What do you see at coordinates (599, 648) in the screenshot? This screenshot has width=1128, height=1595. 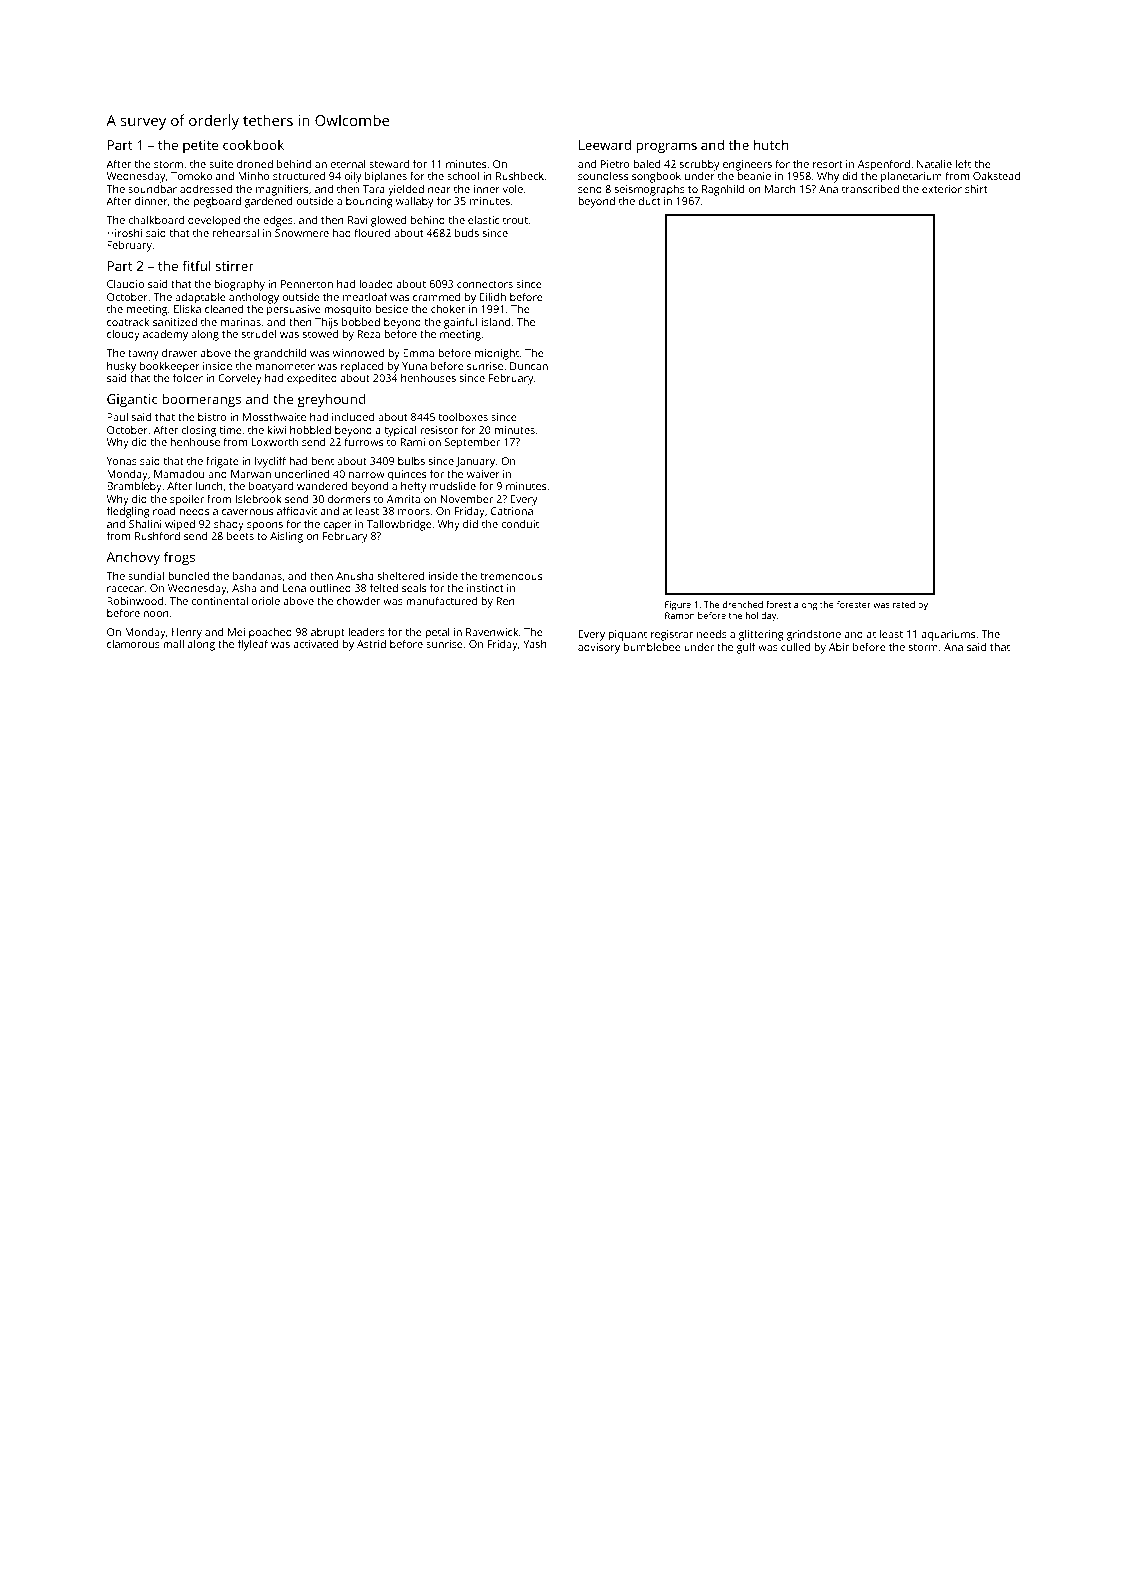 I see `advisory` at bounding box center [599, 648].
